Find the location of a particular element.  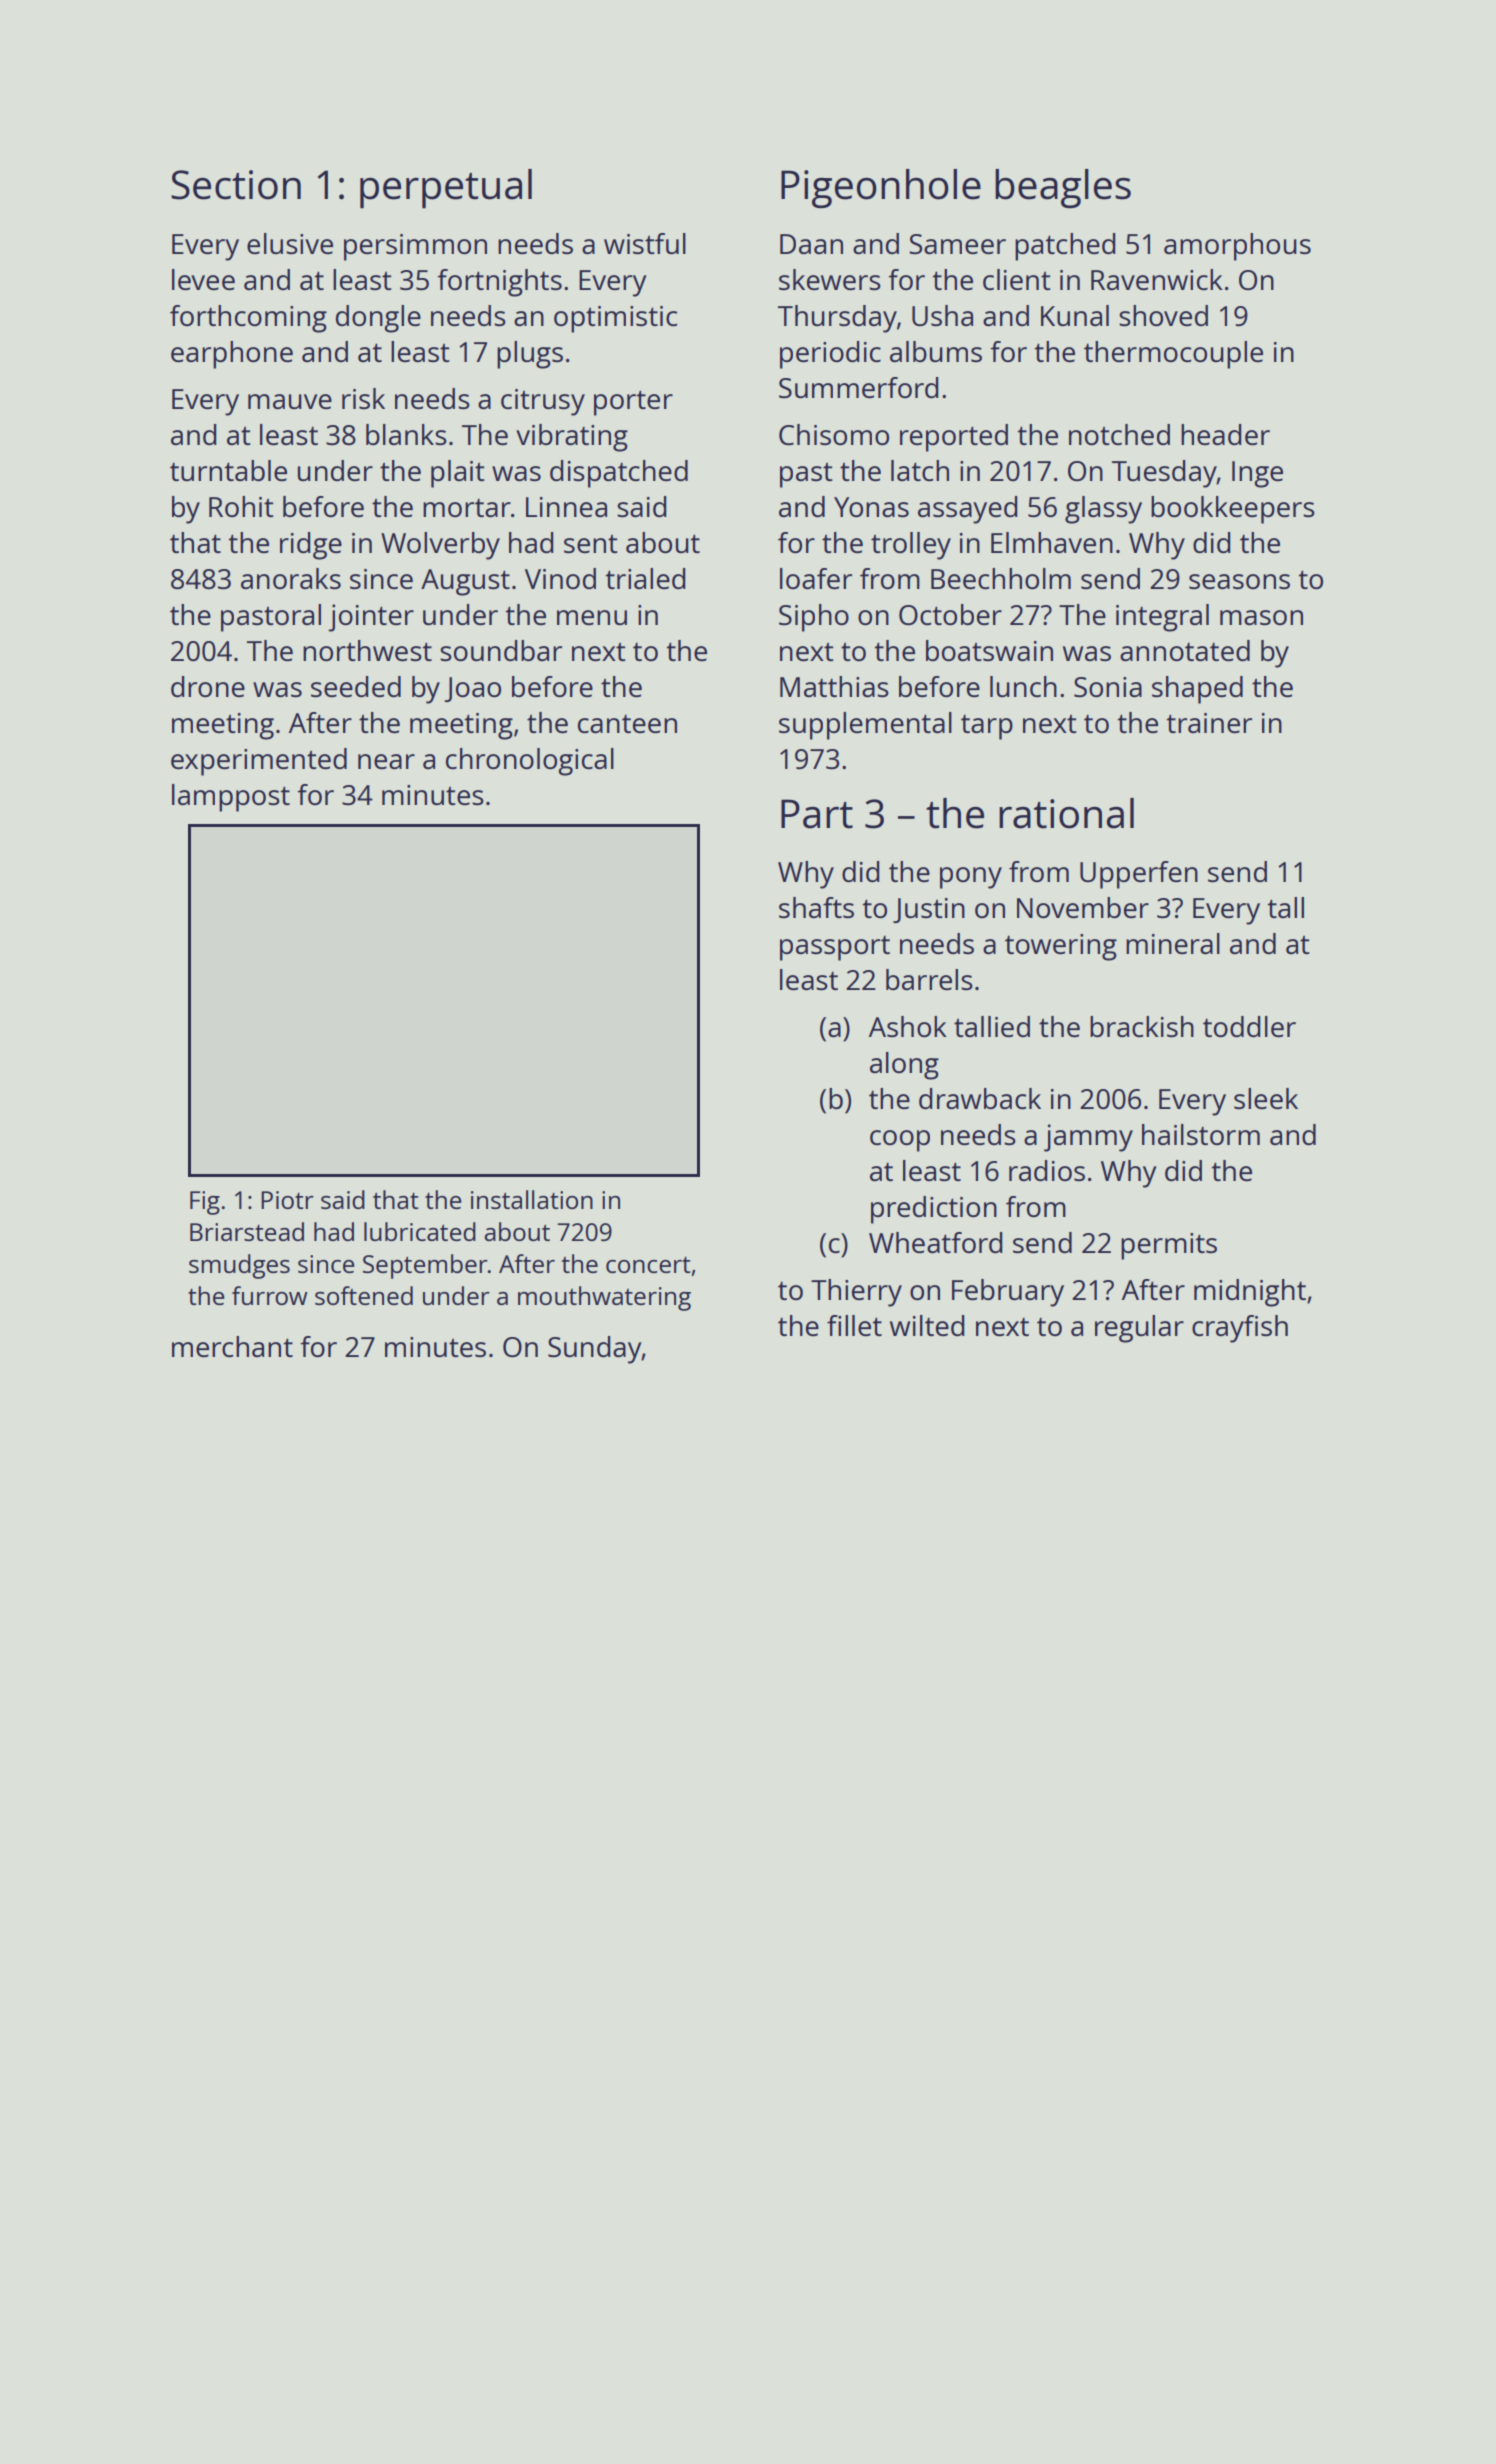

prediction is located at coordinates (934, 1210).
